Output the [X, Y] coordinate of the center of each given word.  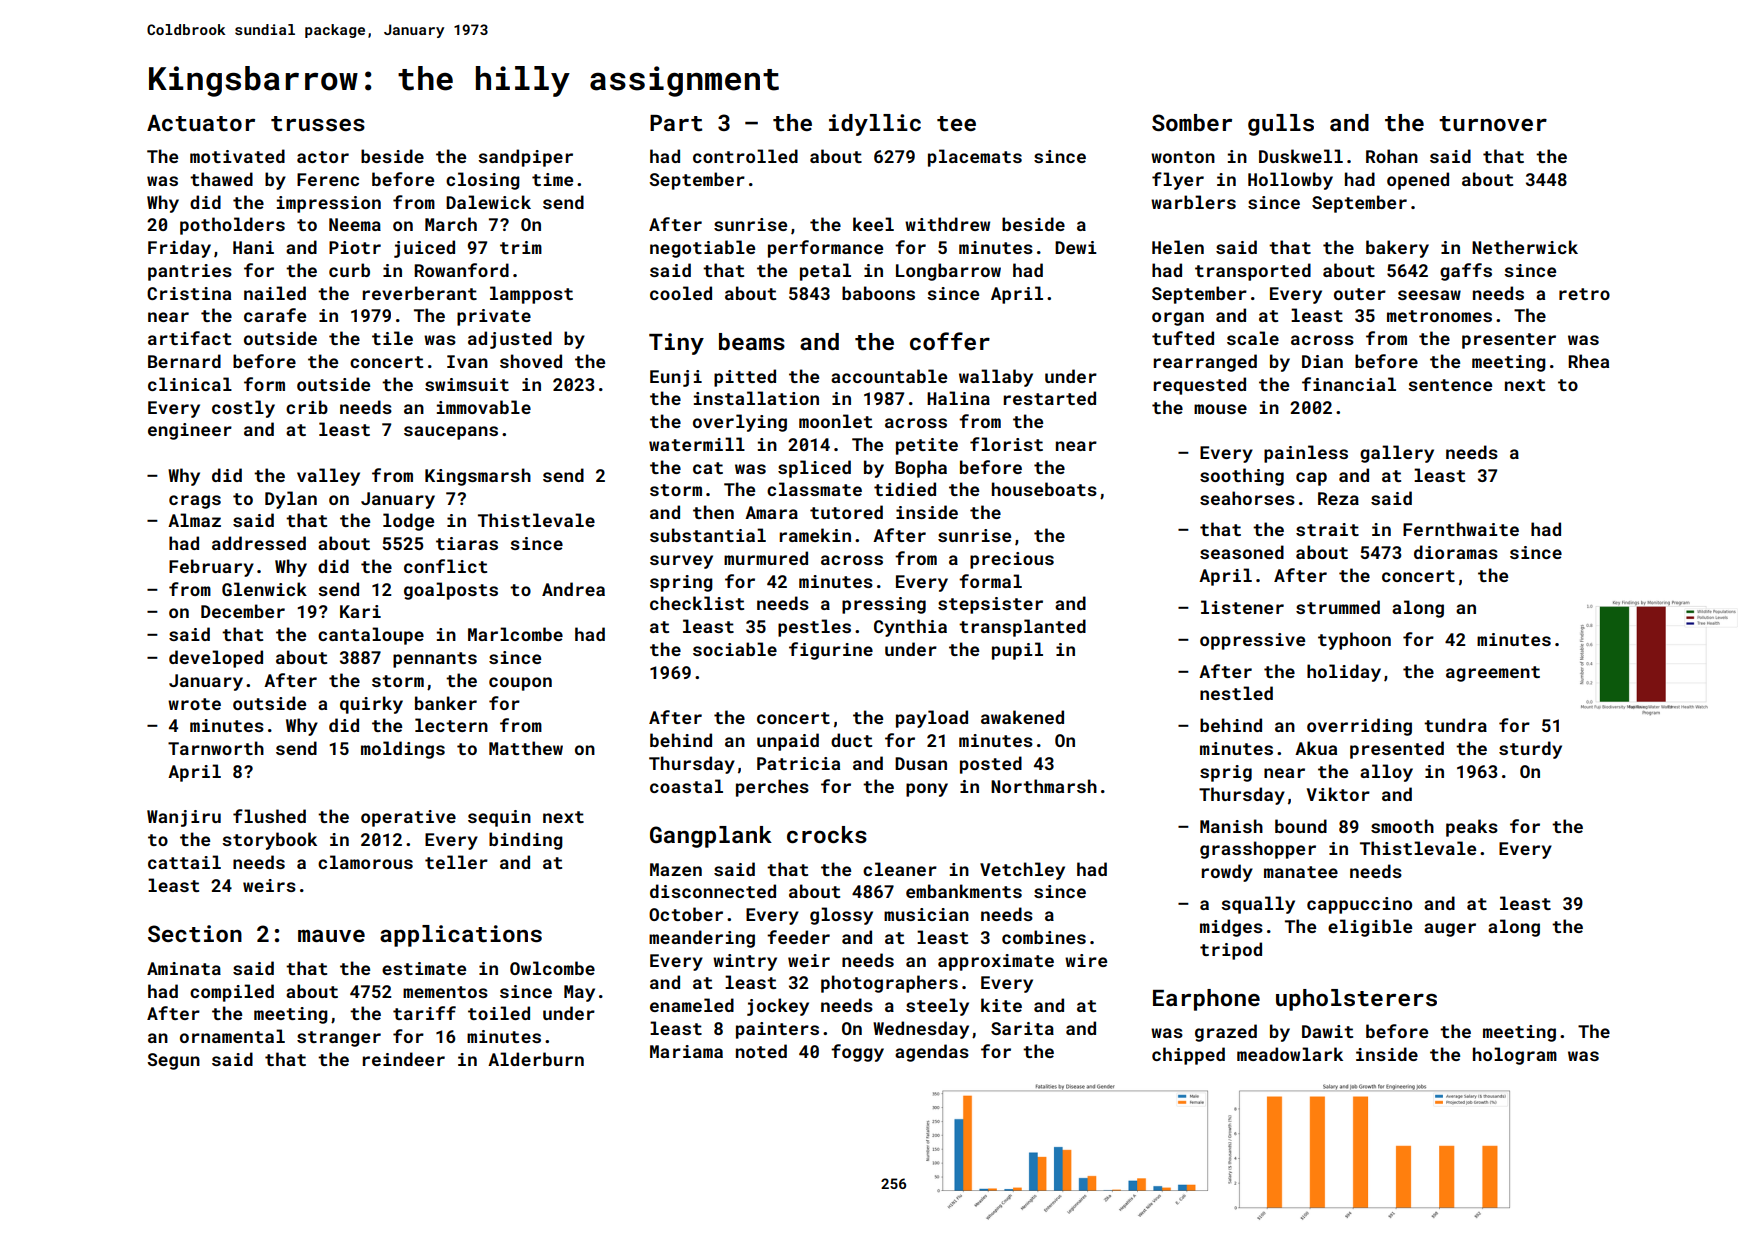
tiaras [467, 543]
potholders [232, 226]
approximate [996, 962]
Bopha [921, 469]
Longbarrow [948, 272]
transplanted [1022, 628]
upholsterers [1356, 1000]
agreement [1493, 674]
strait [1327, 529]
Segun [173, 1061]
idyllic [875, 125]
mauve [331, 935]
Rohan [1392, 156]
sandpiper [525, 158]
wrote [194, 704]
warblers [1193, 202]
